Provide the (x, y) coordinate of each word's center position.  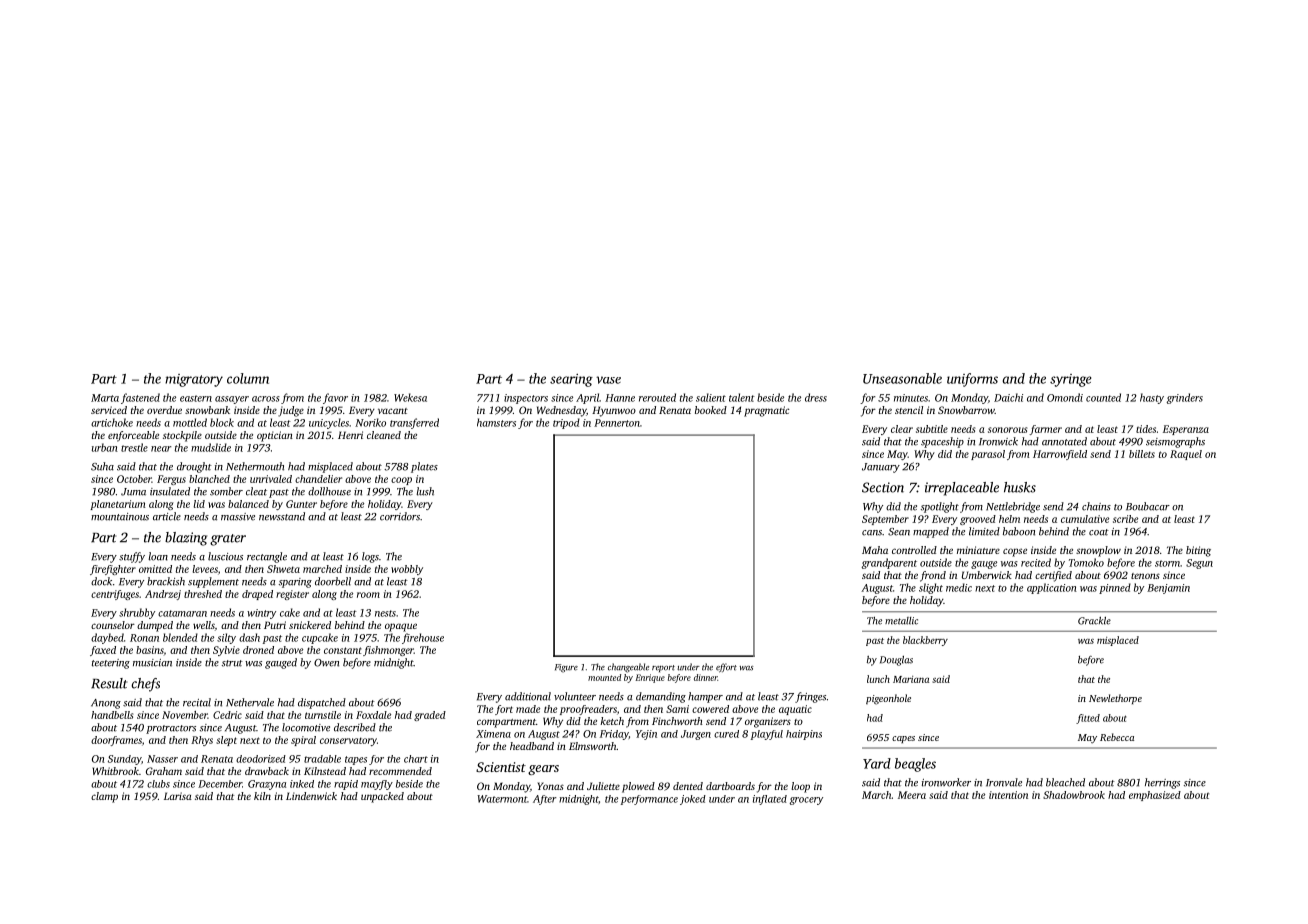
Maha (875, 550)
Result (109, 683)
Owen (326, 663)
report (663, 668)
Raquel (1186, 455)
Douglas (896, 661)
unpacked (382, 797)
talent (742, 397)
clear (902, 429)
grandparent (889, 563)
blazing (186, 539)
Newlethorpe (1115, 699)
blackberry (925, 641)
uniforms (972, 380)
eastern (196, 398)
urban (105, 447)
